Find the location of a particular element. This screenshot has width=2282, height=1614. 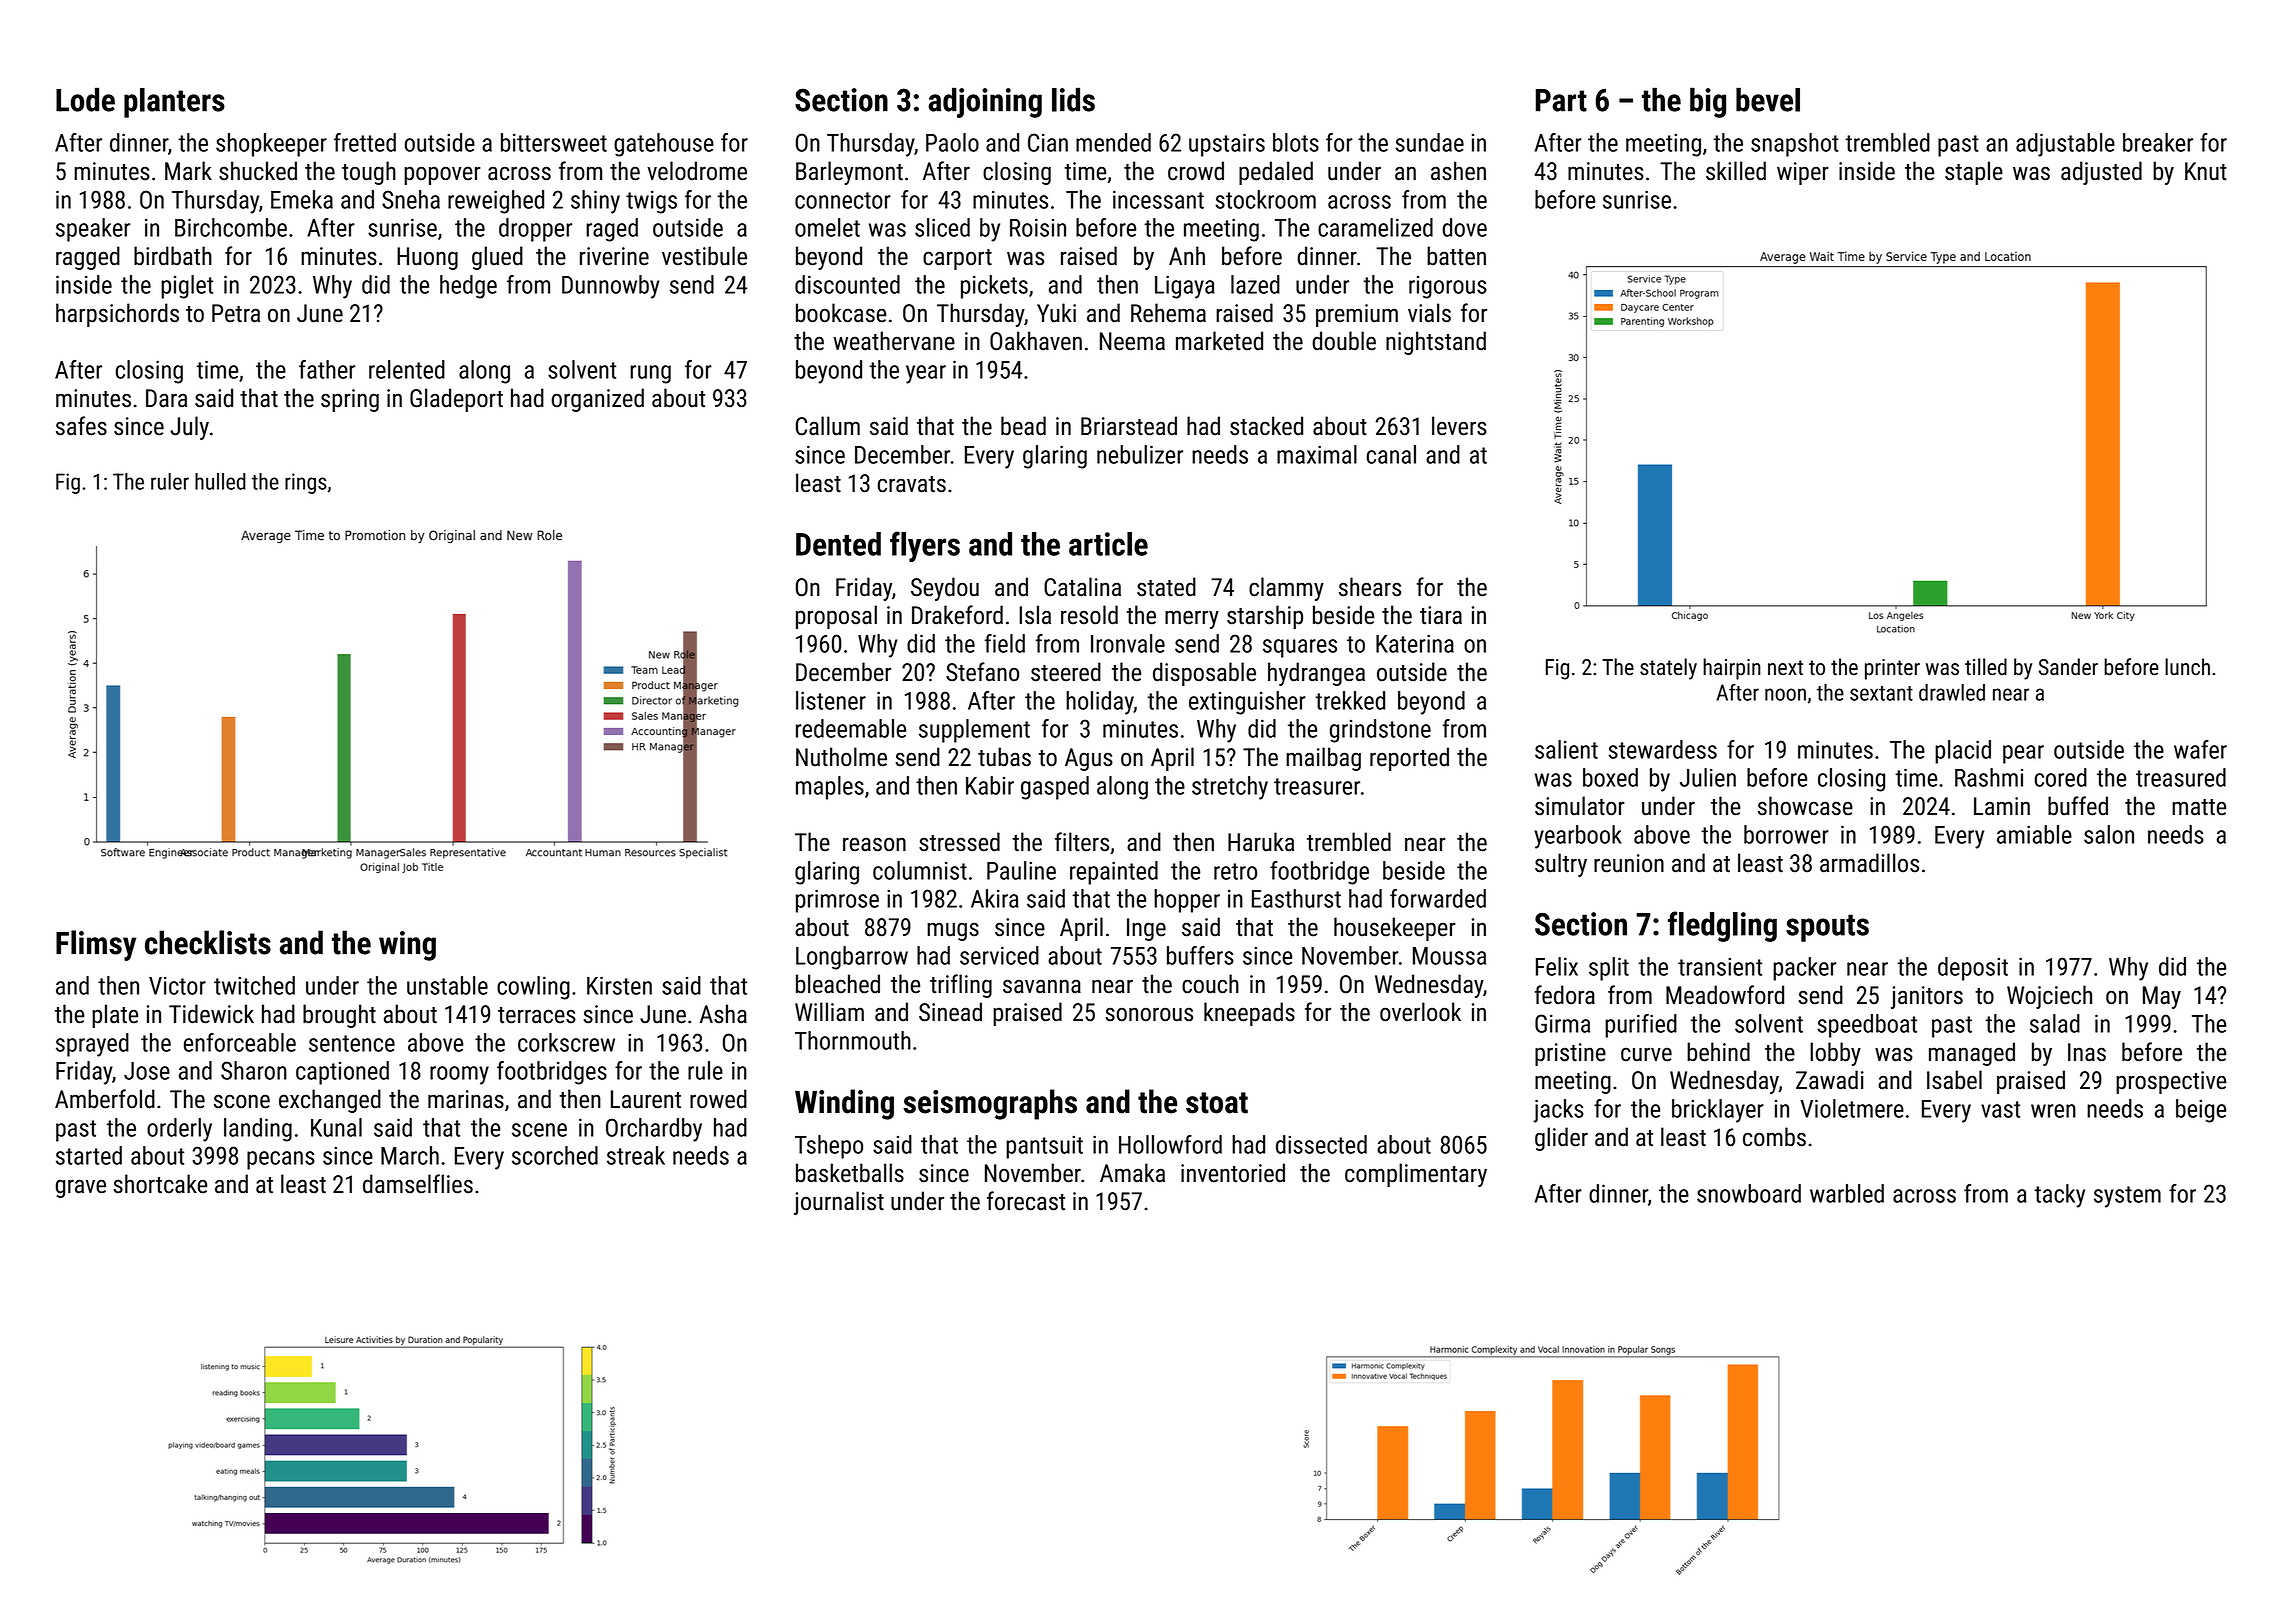

reported is located at coordinates (1409, 759).
